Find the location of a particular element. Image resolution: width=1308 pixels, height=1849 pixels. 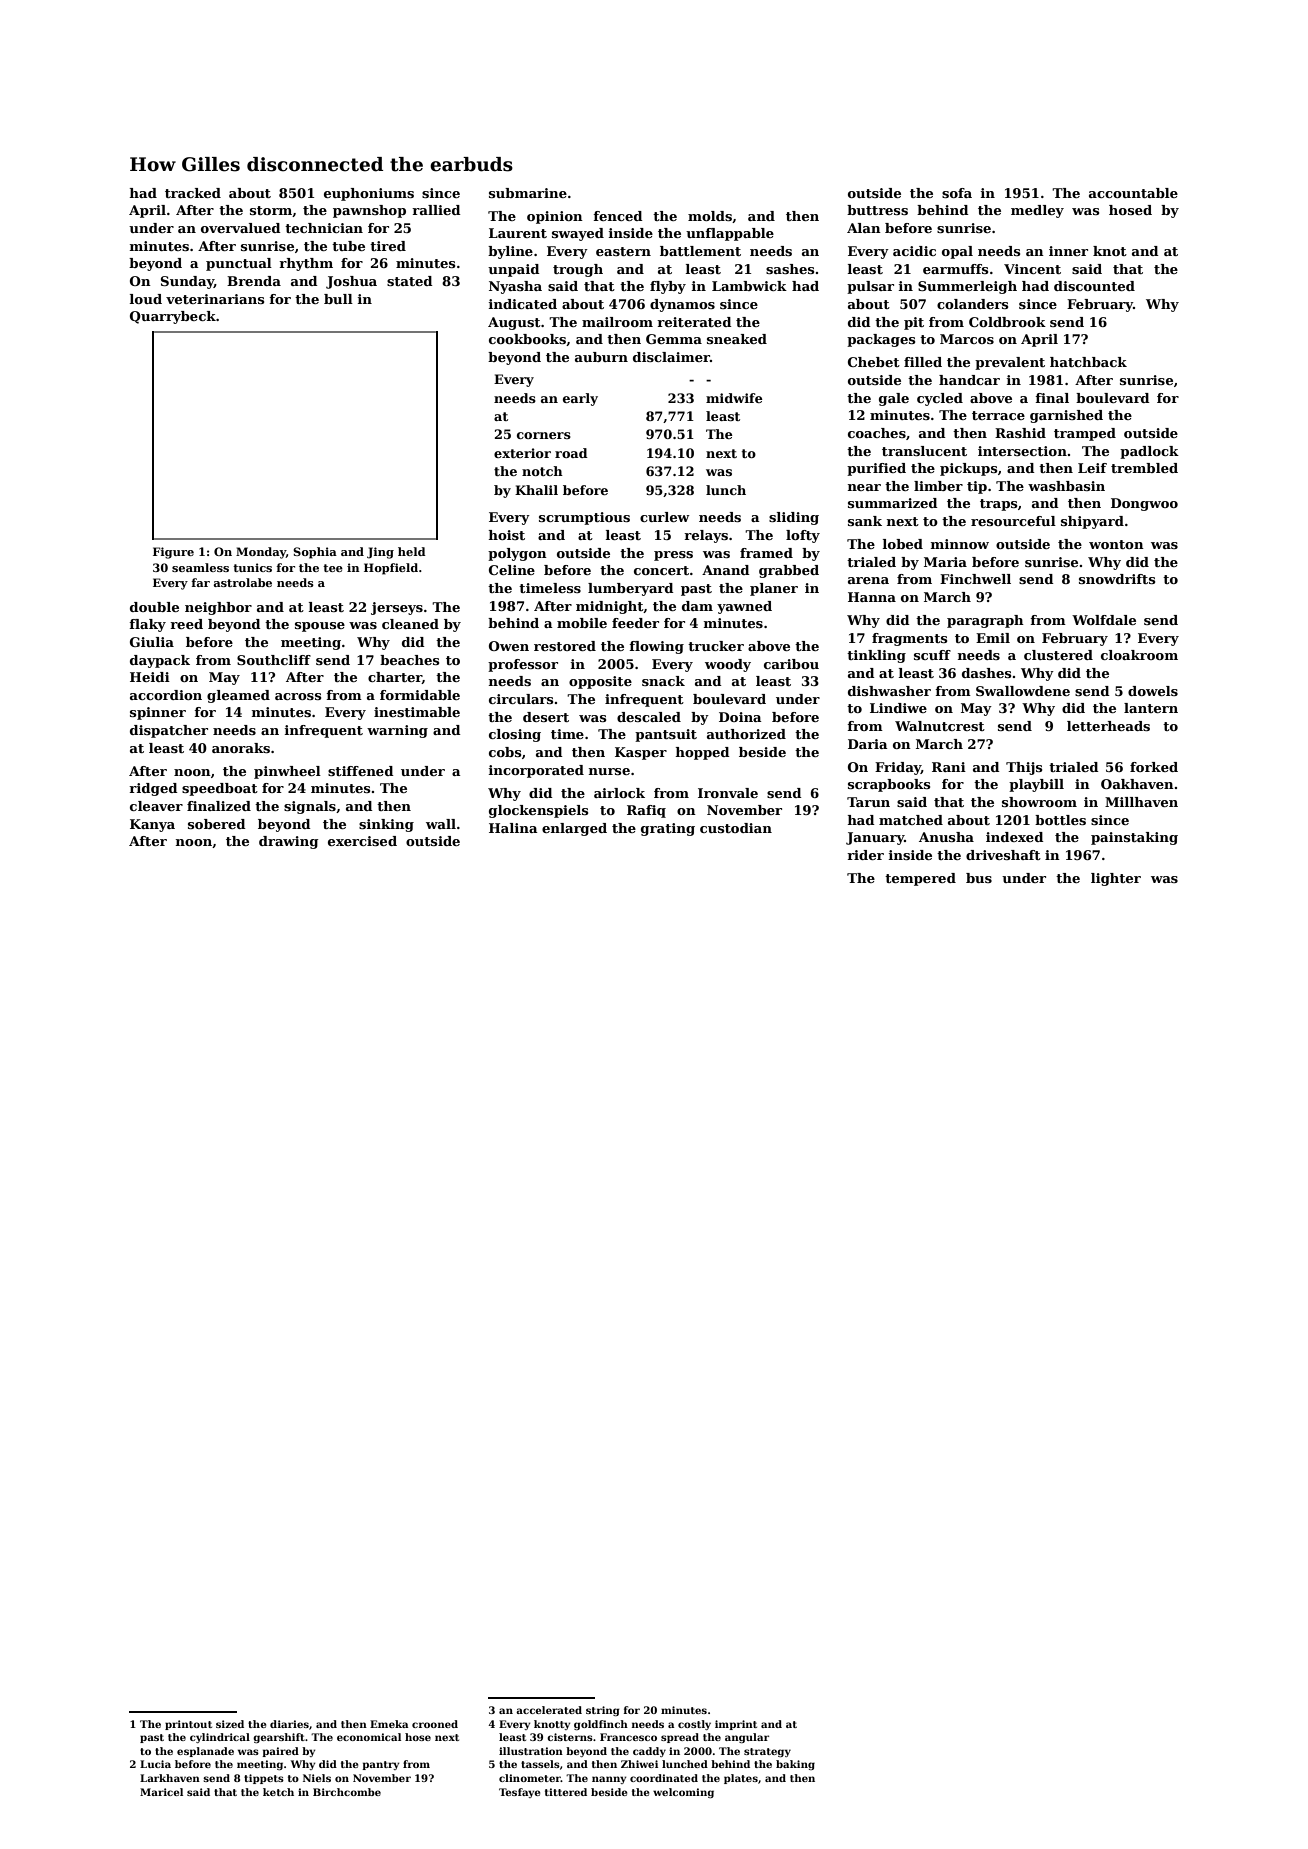

lighter is located at coordinates (1116, 879).
